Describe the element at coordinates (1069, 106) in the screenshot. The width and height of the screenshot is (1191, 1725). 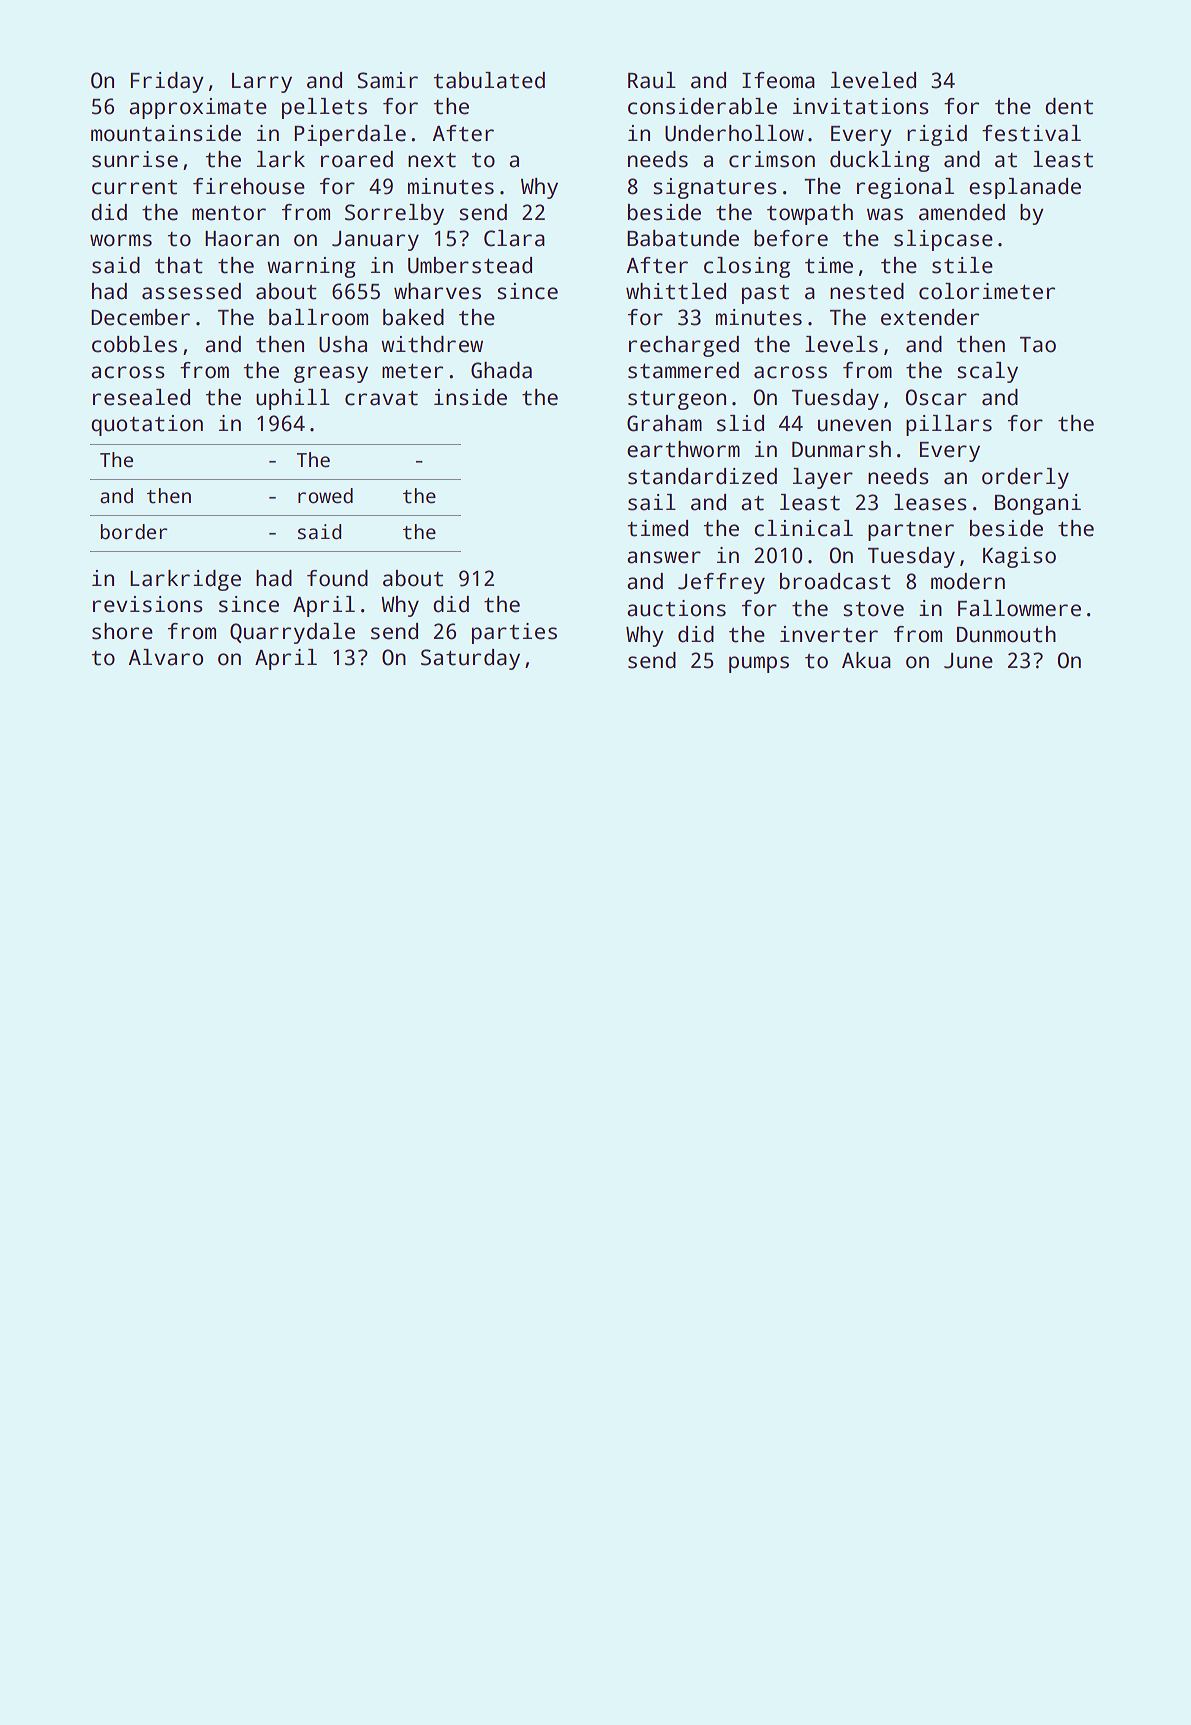
I see `dent` at that location.
